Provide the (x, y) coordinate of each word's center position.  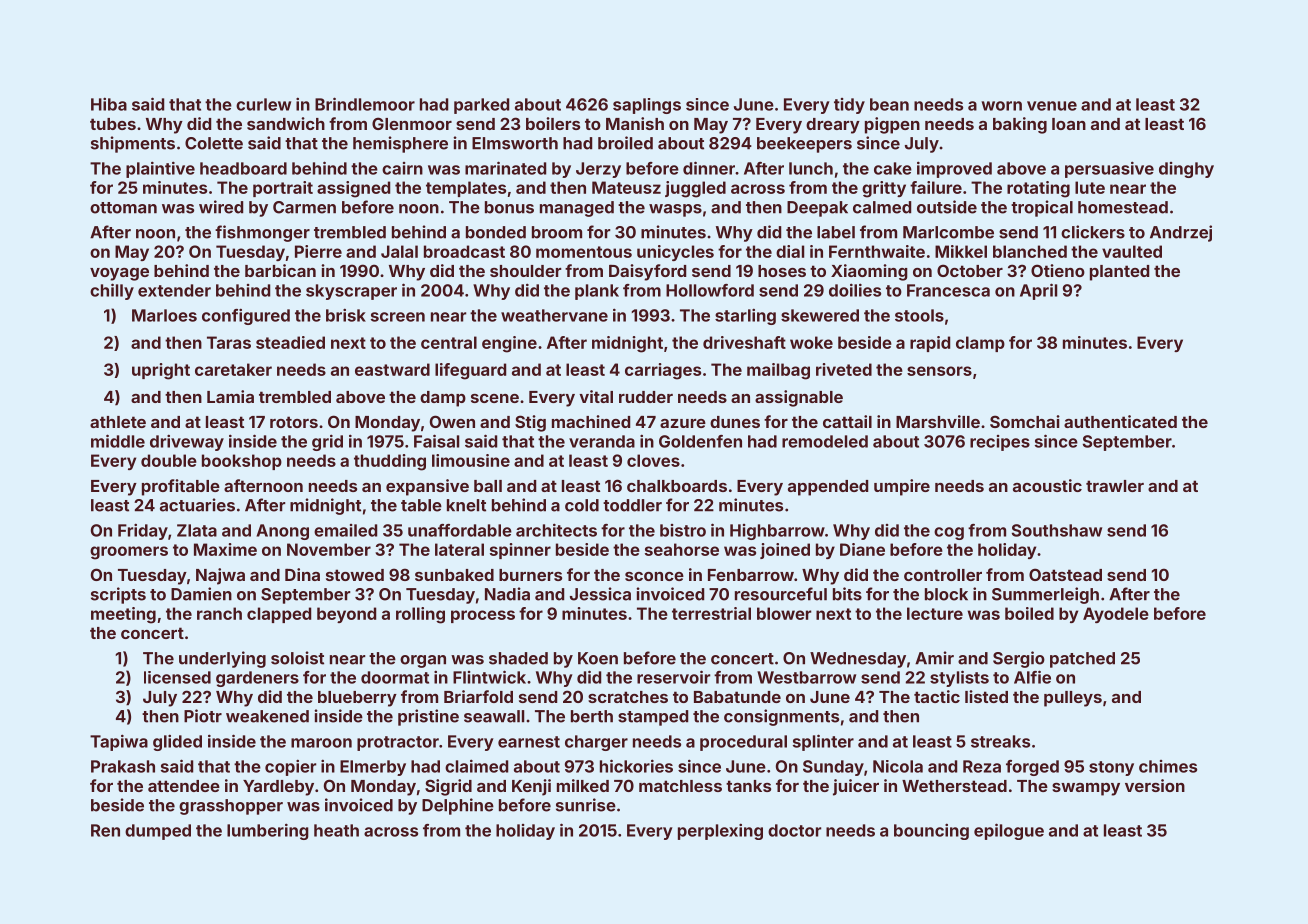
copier (290, 767)
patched (1082, 660)
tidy (849, 106)
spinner (520, 551)
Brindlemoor (365, 104)
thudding (390, 462)
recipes (1000, 443)
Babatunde (737, 697)
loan (1069, 124)
